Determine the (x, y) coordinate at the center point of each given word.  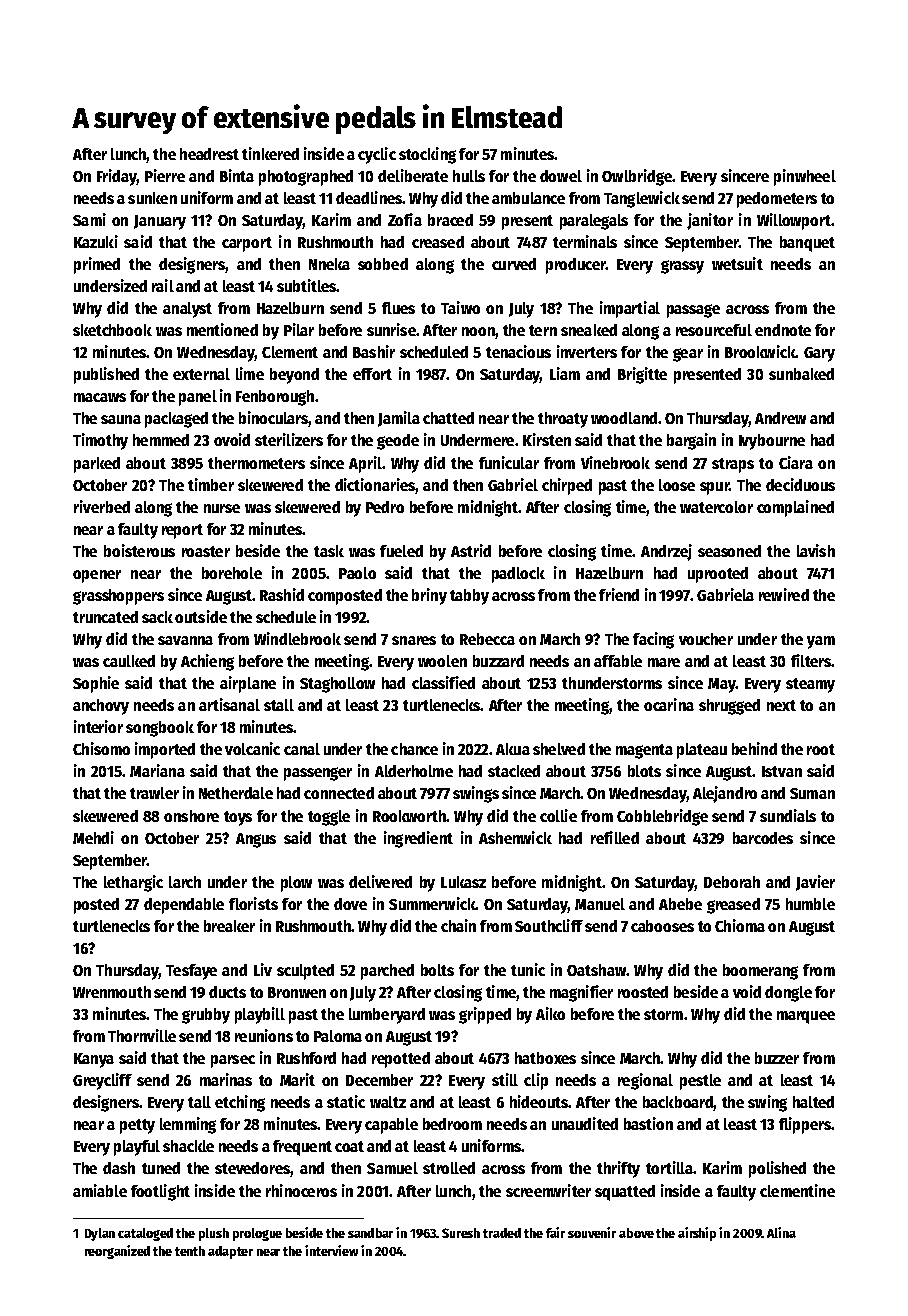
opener (97, 576)
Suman (812, 793)
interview (331, 1250)
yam (821, 642)
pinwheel (805, 177)
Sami (89, 219)
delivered (380, 881)
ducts (227, 992)
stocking (427, 155)
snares (414, 640)
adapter (230, 1252)
